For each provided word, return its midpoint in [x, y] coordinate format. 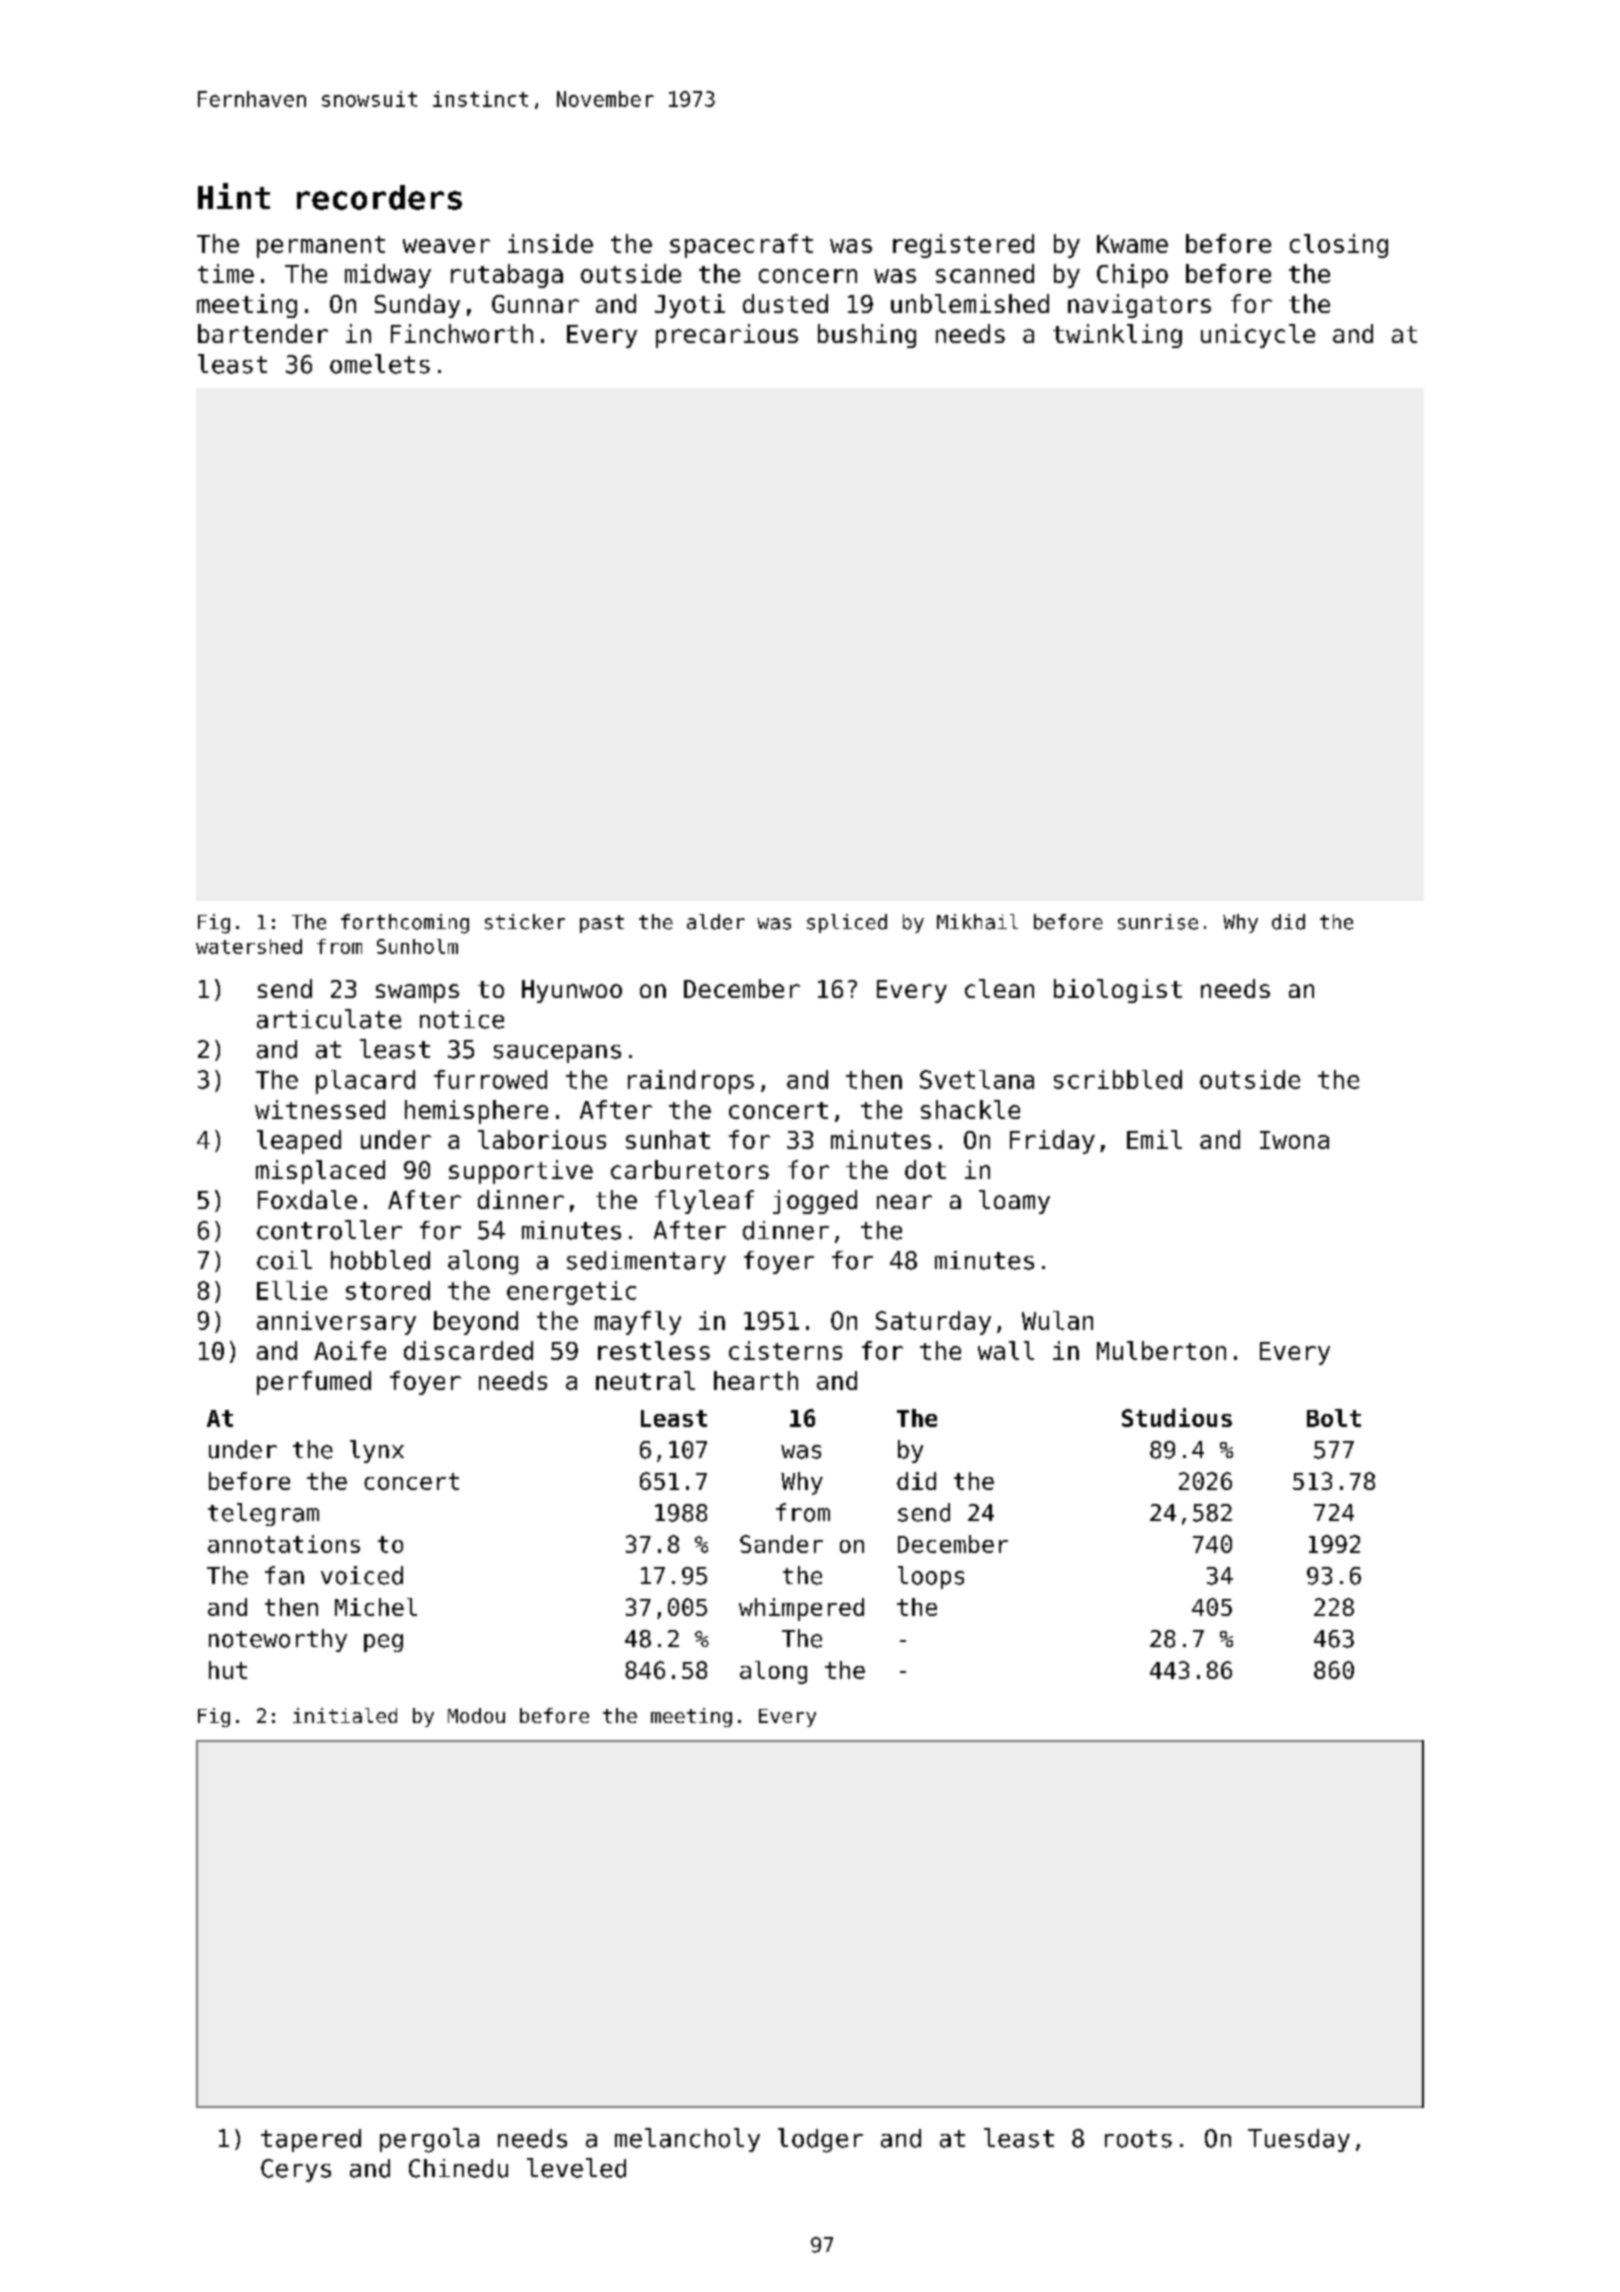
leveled [576, 2168]
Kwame [1132, 244]
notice [462, 1019]
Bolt [1334, 1418]
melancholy [687, 2140]
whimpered [801, 1609]
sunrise [1158, 922]
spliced [847, 923]
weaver [446, 246]
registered [963, 246]
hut [228, 1670]
